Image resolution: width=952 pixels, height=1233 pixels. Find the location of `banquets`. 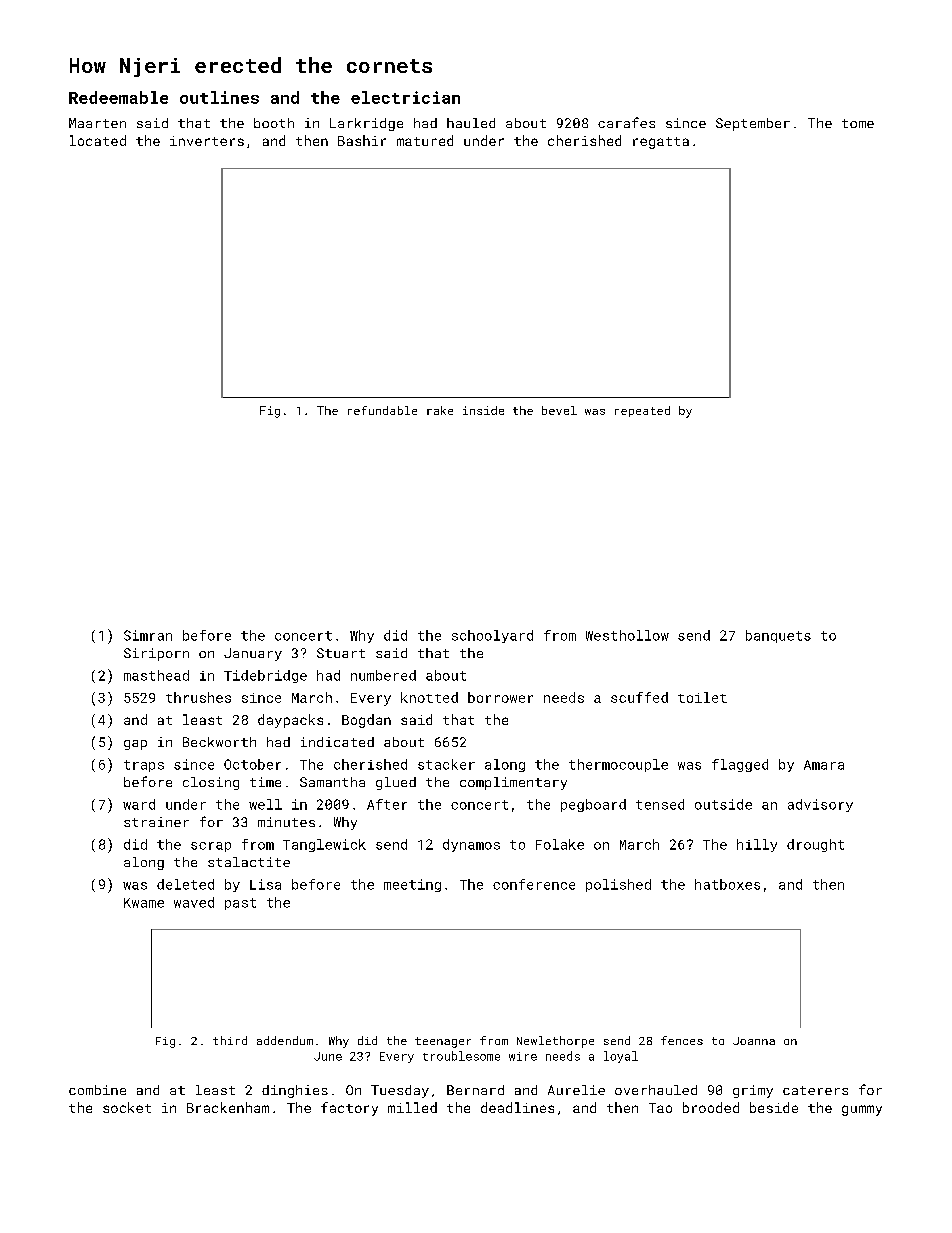

banquets is located at coordinates (778, 636).
